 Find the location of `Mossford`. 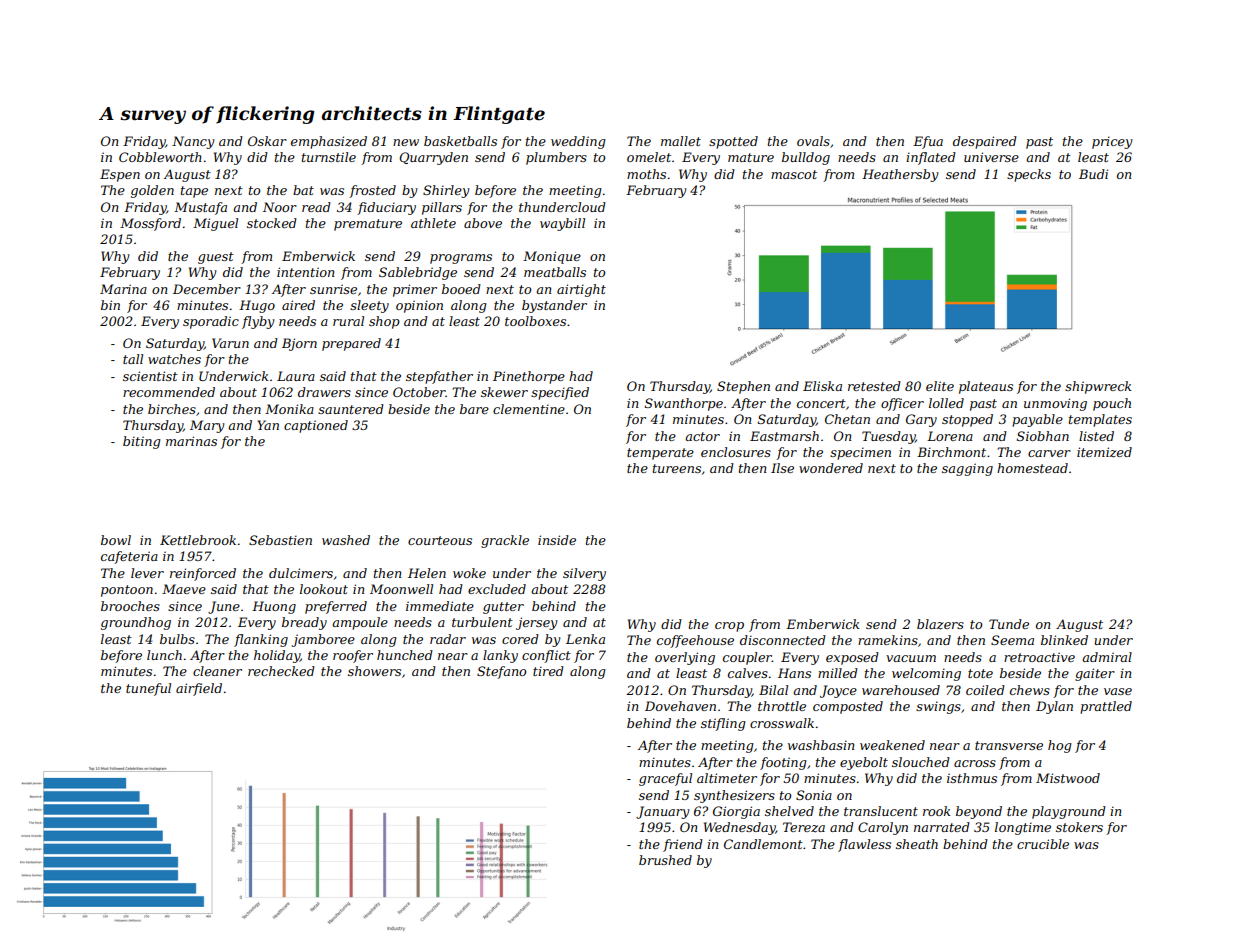

Mossford is located at coordinates (150, 224).
